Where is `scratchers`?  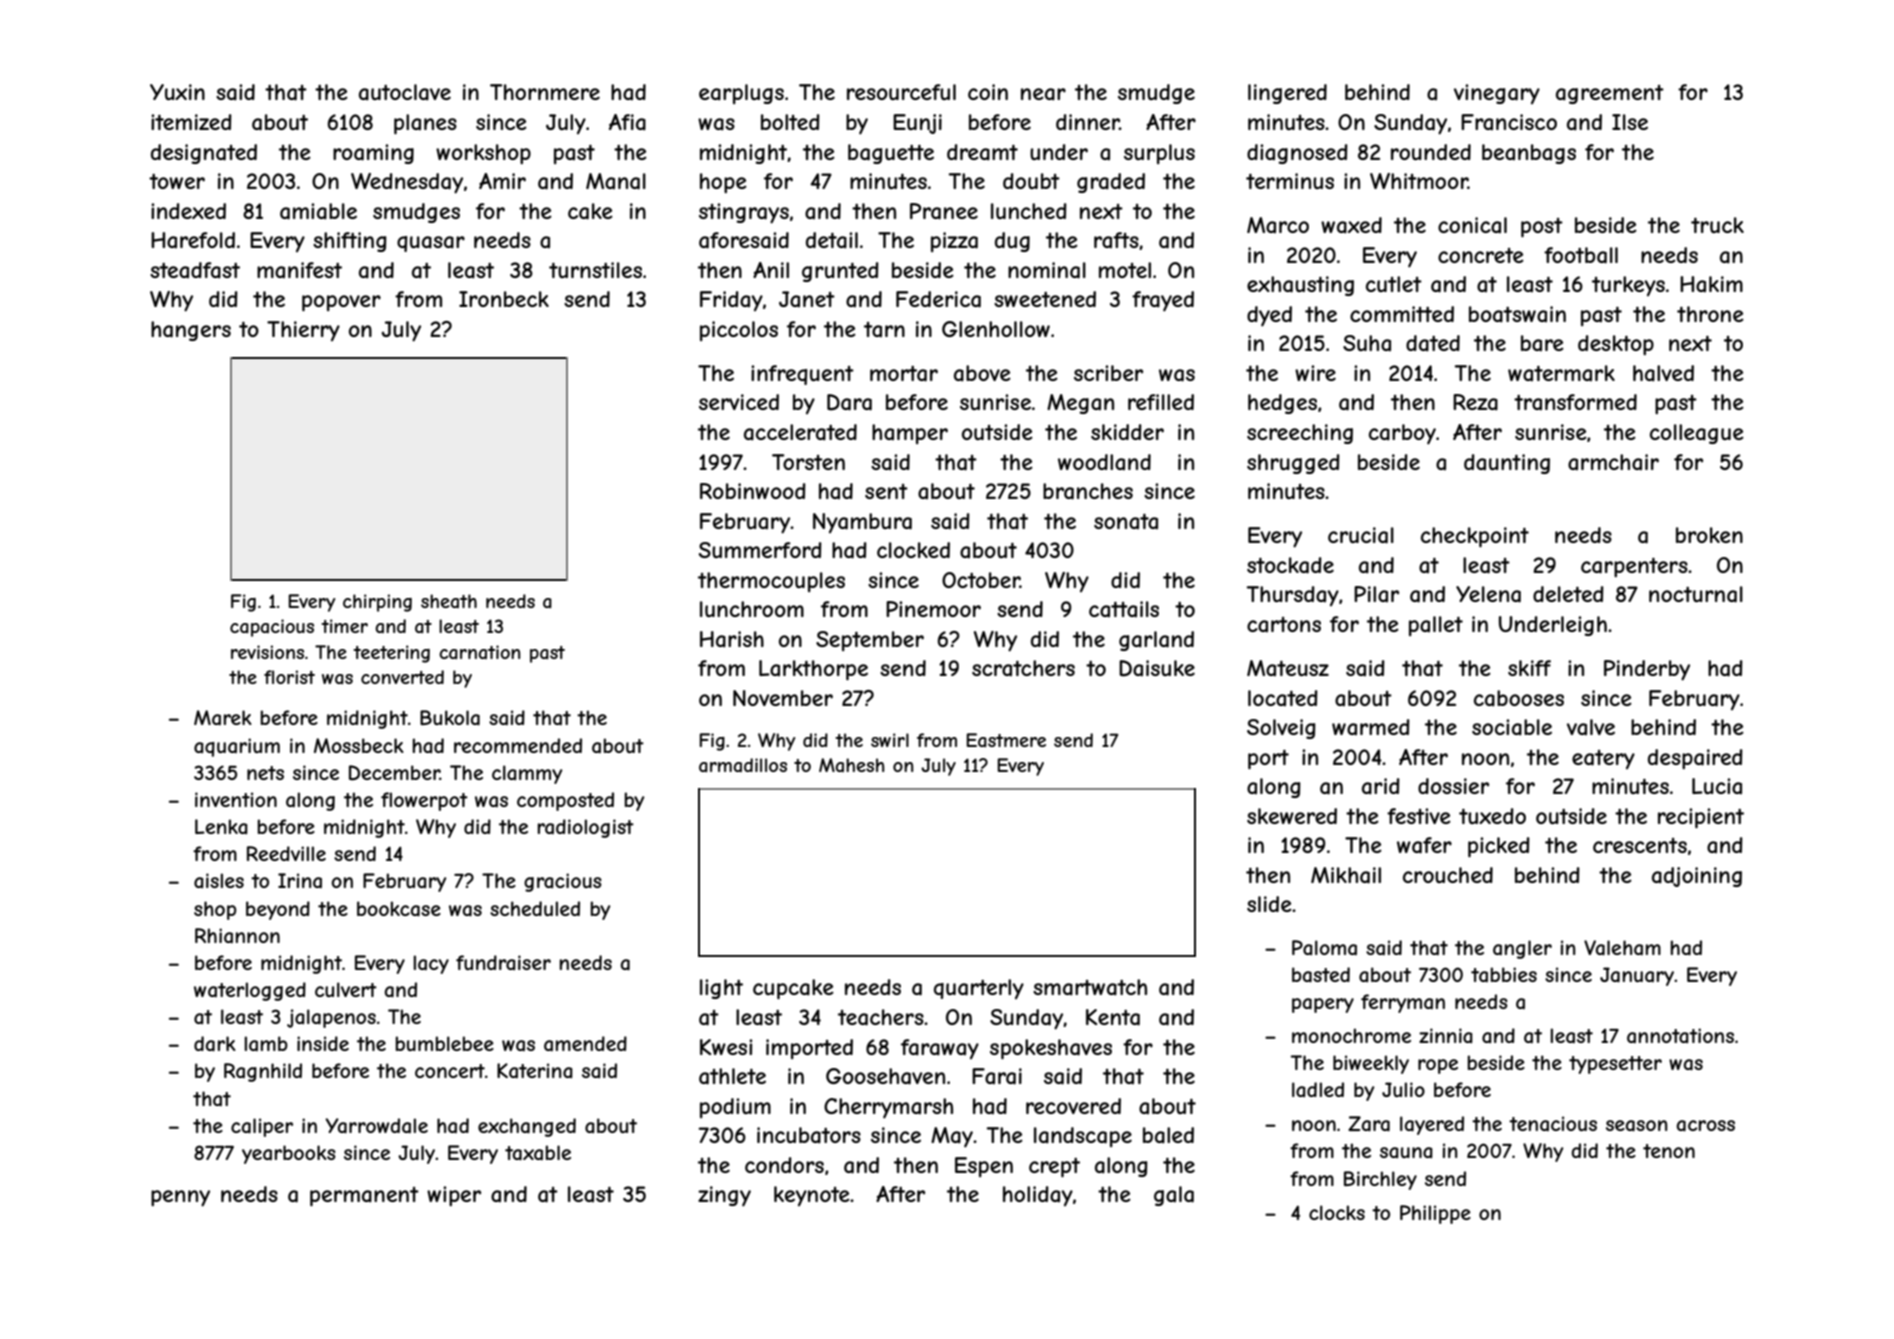 scratchers is located at coordinates (1023, 668).
